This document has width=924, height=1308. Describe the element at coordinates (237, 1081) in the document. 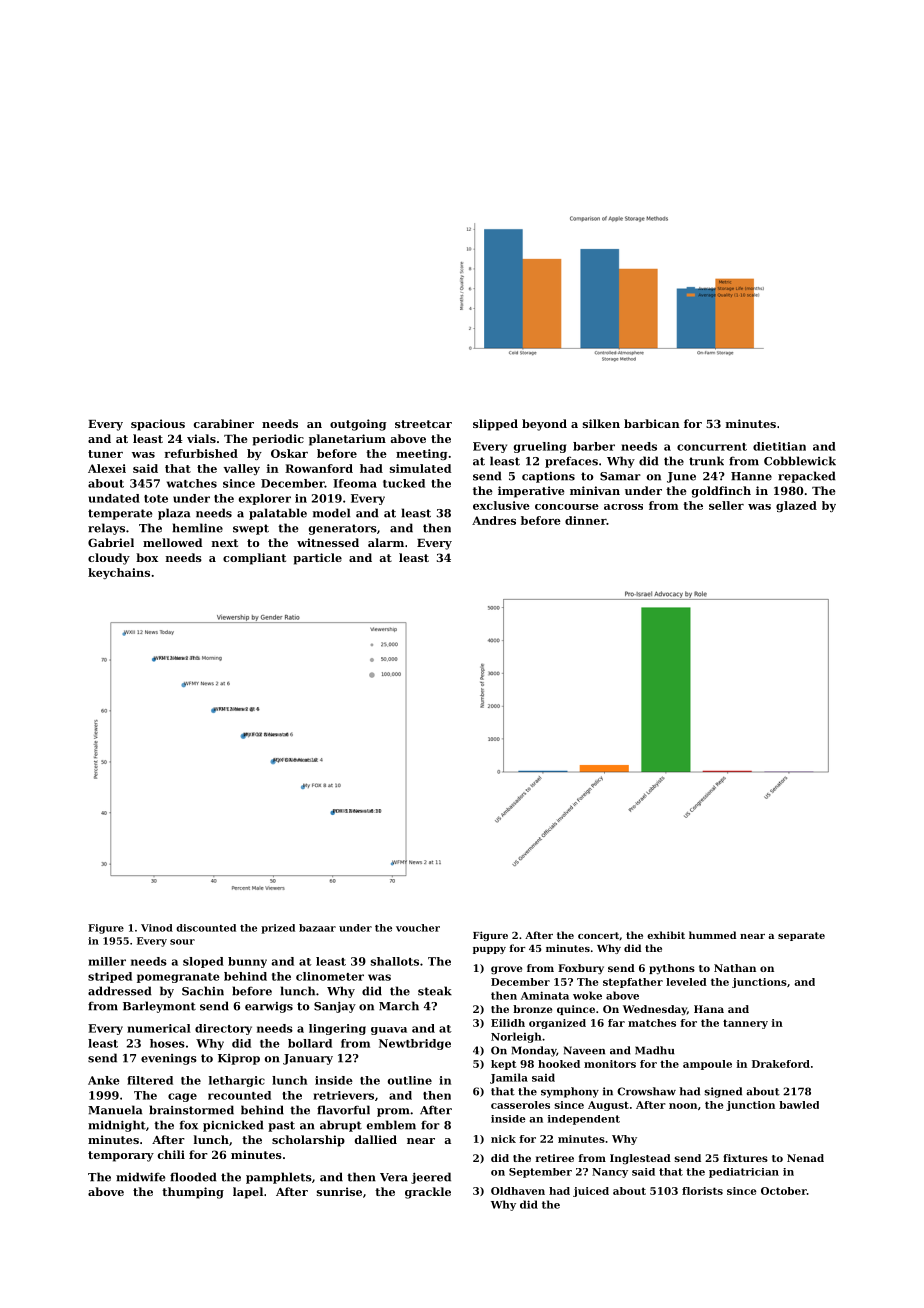

I see `lethargic` at that location.
